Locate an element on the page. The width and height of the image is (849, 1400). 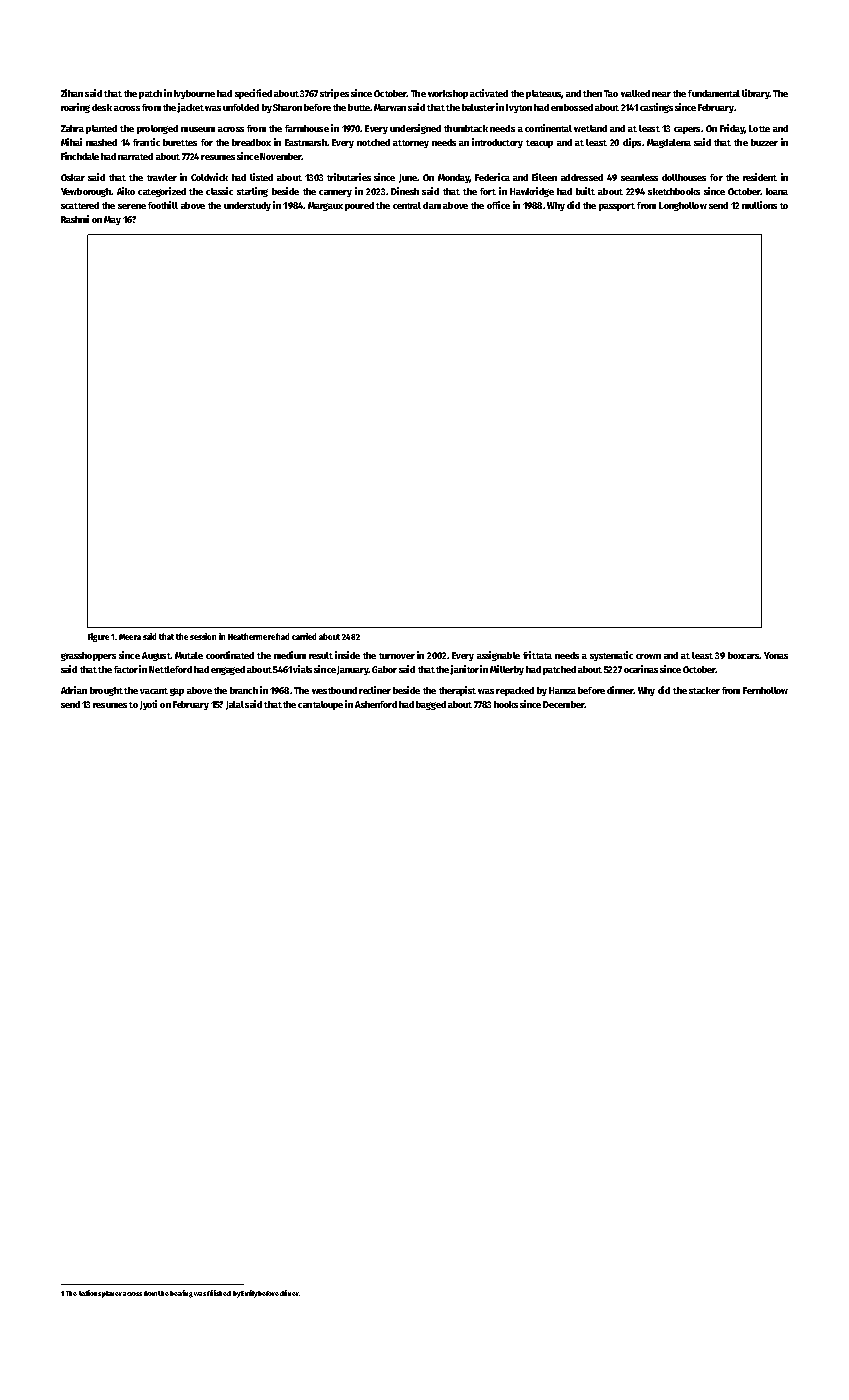
stacker is located at coordinates (704, 690).
